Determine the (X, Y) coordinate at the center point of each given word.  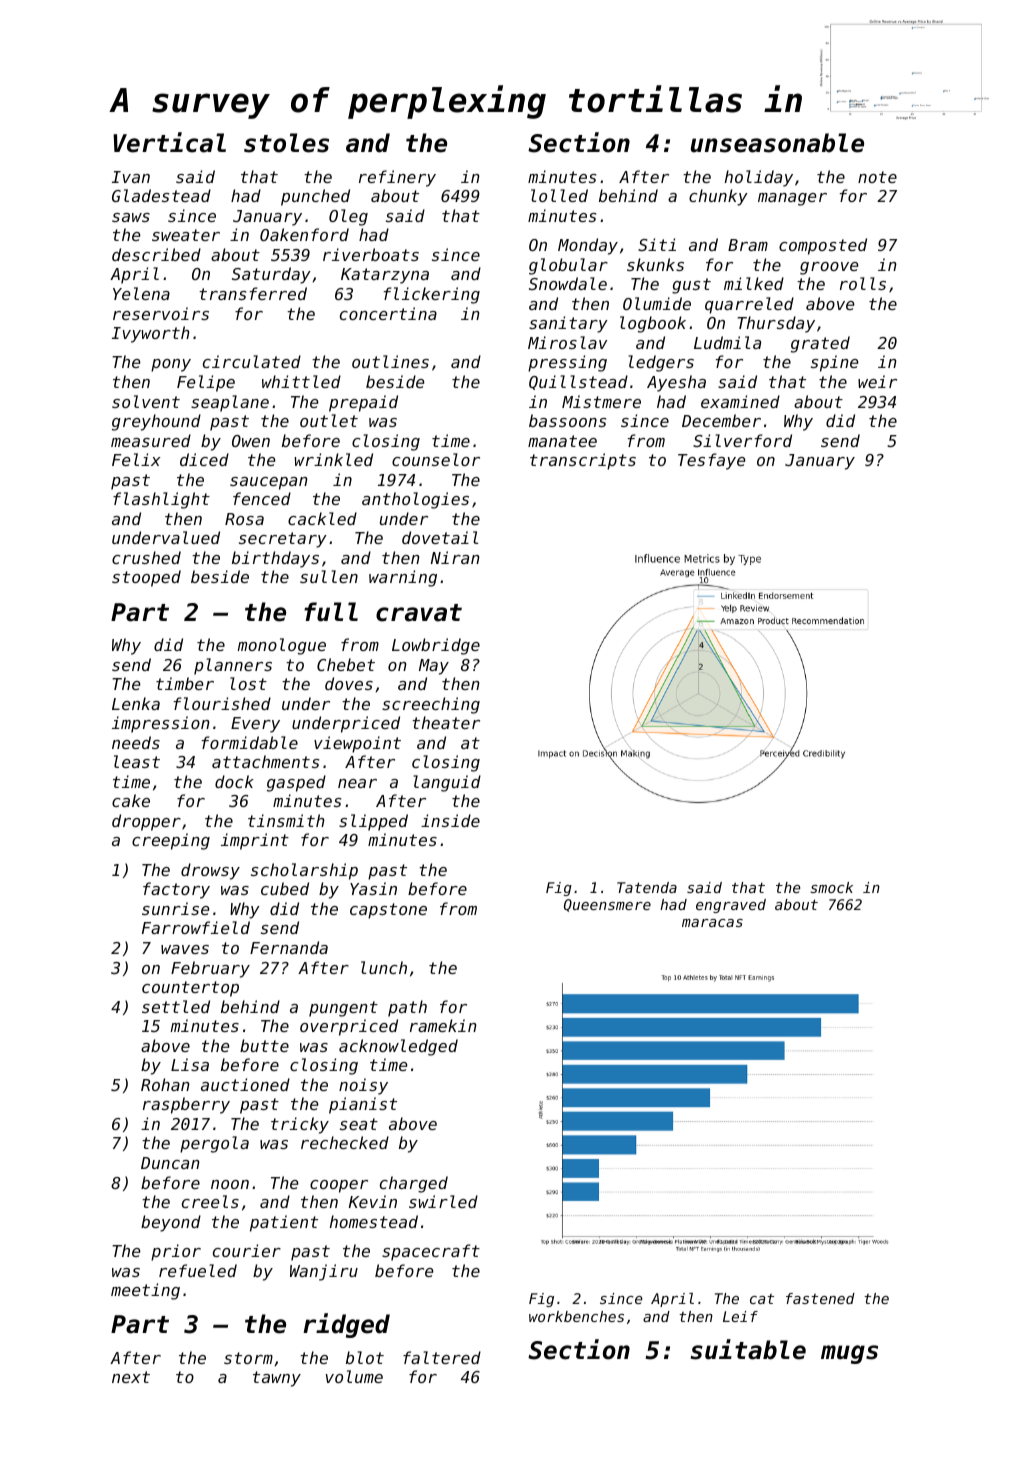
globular (568, 266)
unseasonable (777, 143)
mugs (849, 1354)
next (131, 1377)
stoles (286, 143)
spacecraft (431, 1252)
